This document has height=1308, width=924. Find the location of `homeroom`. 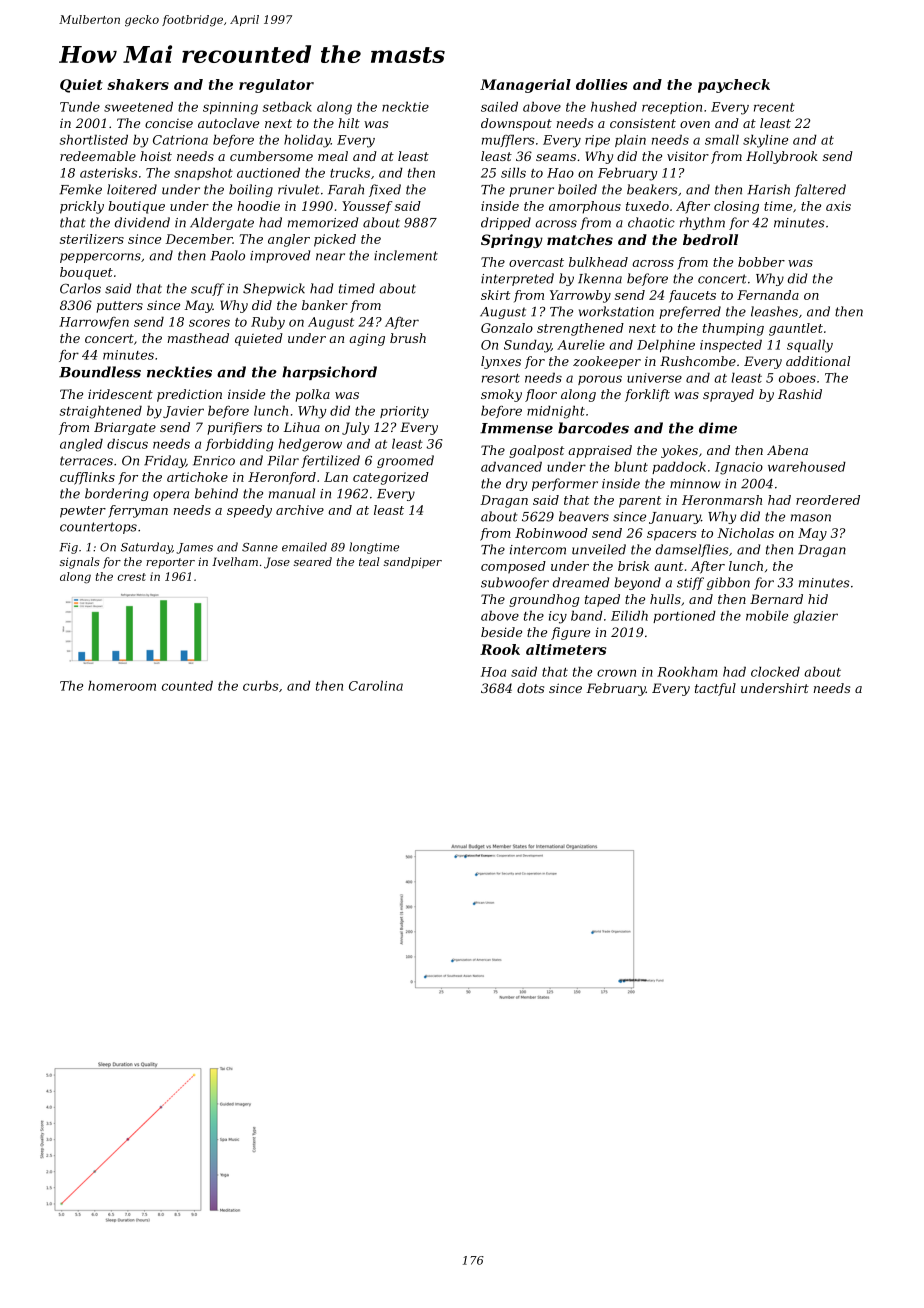

homeroom is located at coordinates (122, 686).
